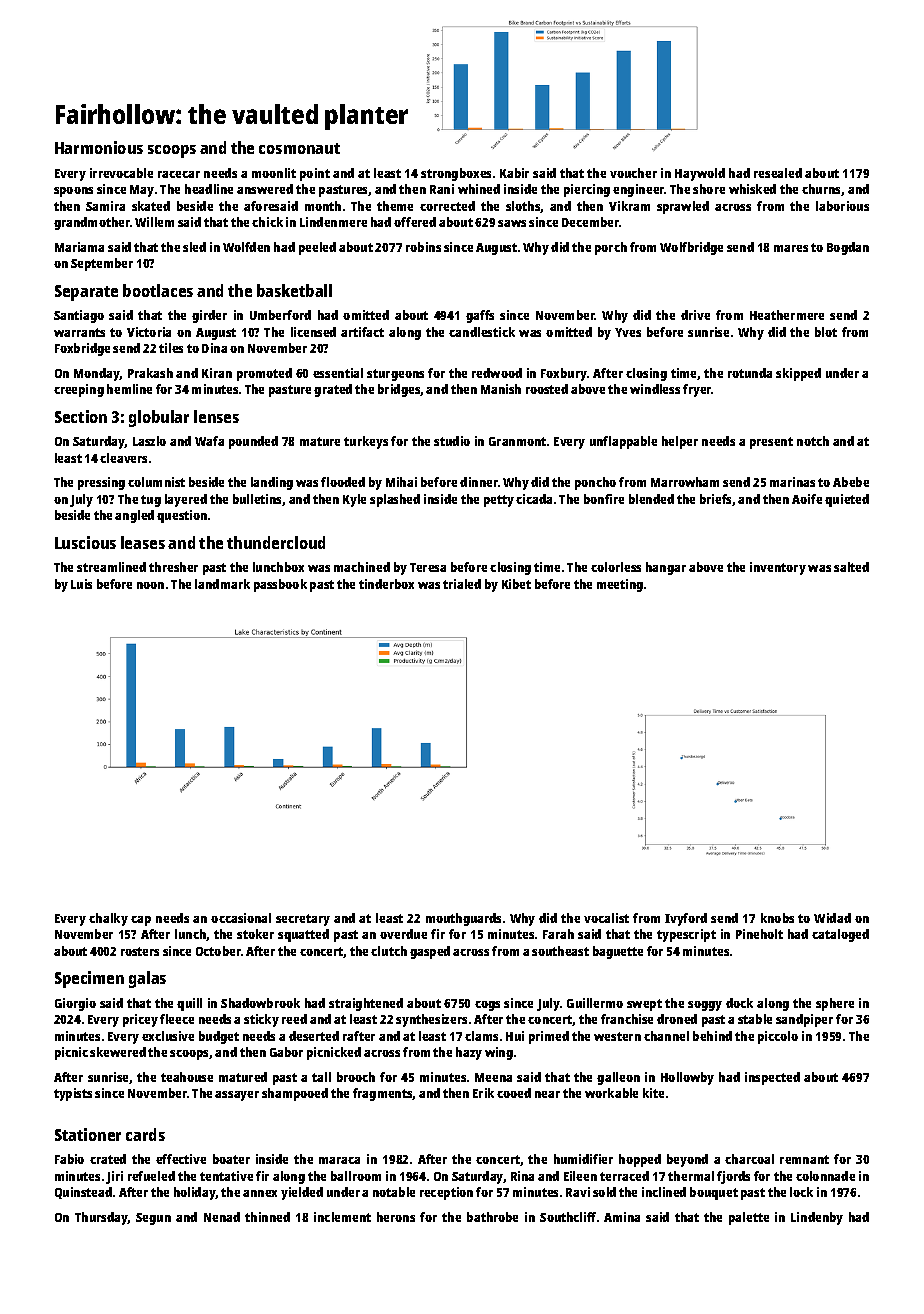 This image has width=924, height=1314. What do you see at coordinates (389, 951) in the image?
I see `clutch` at bounding box center [389, 951].
